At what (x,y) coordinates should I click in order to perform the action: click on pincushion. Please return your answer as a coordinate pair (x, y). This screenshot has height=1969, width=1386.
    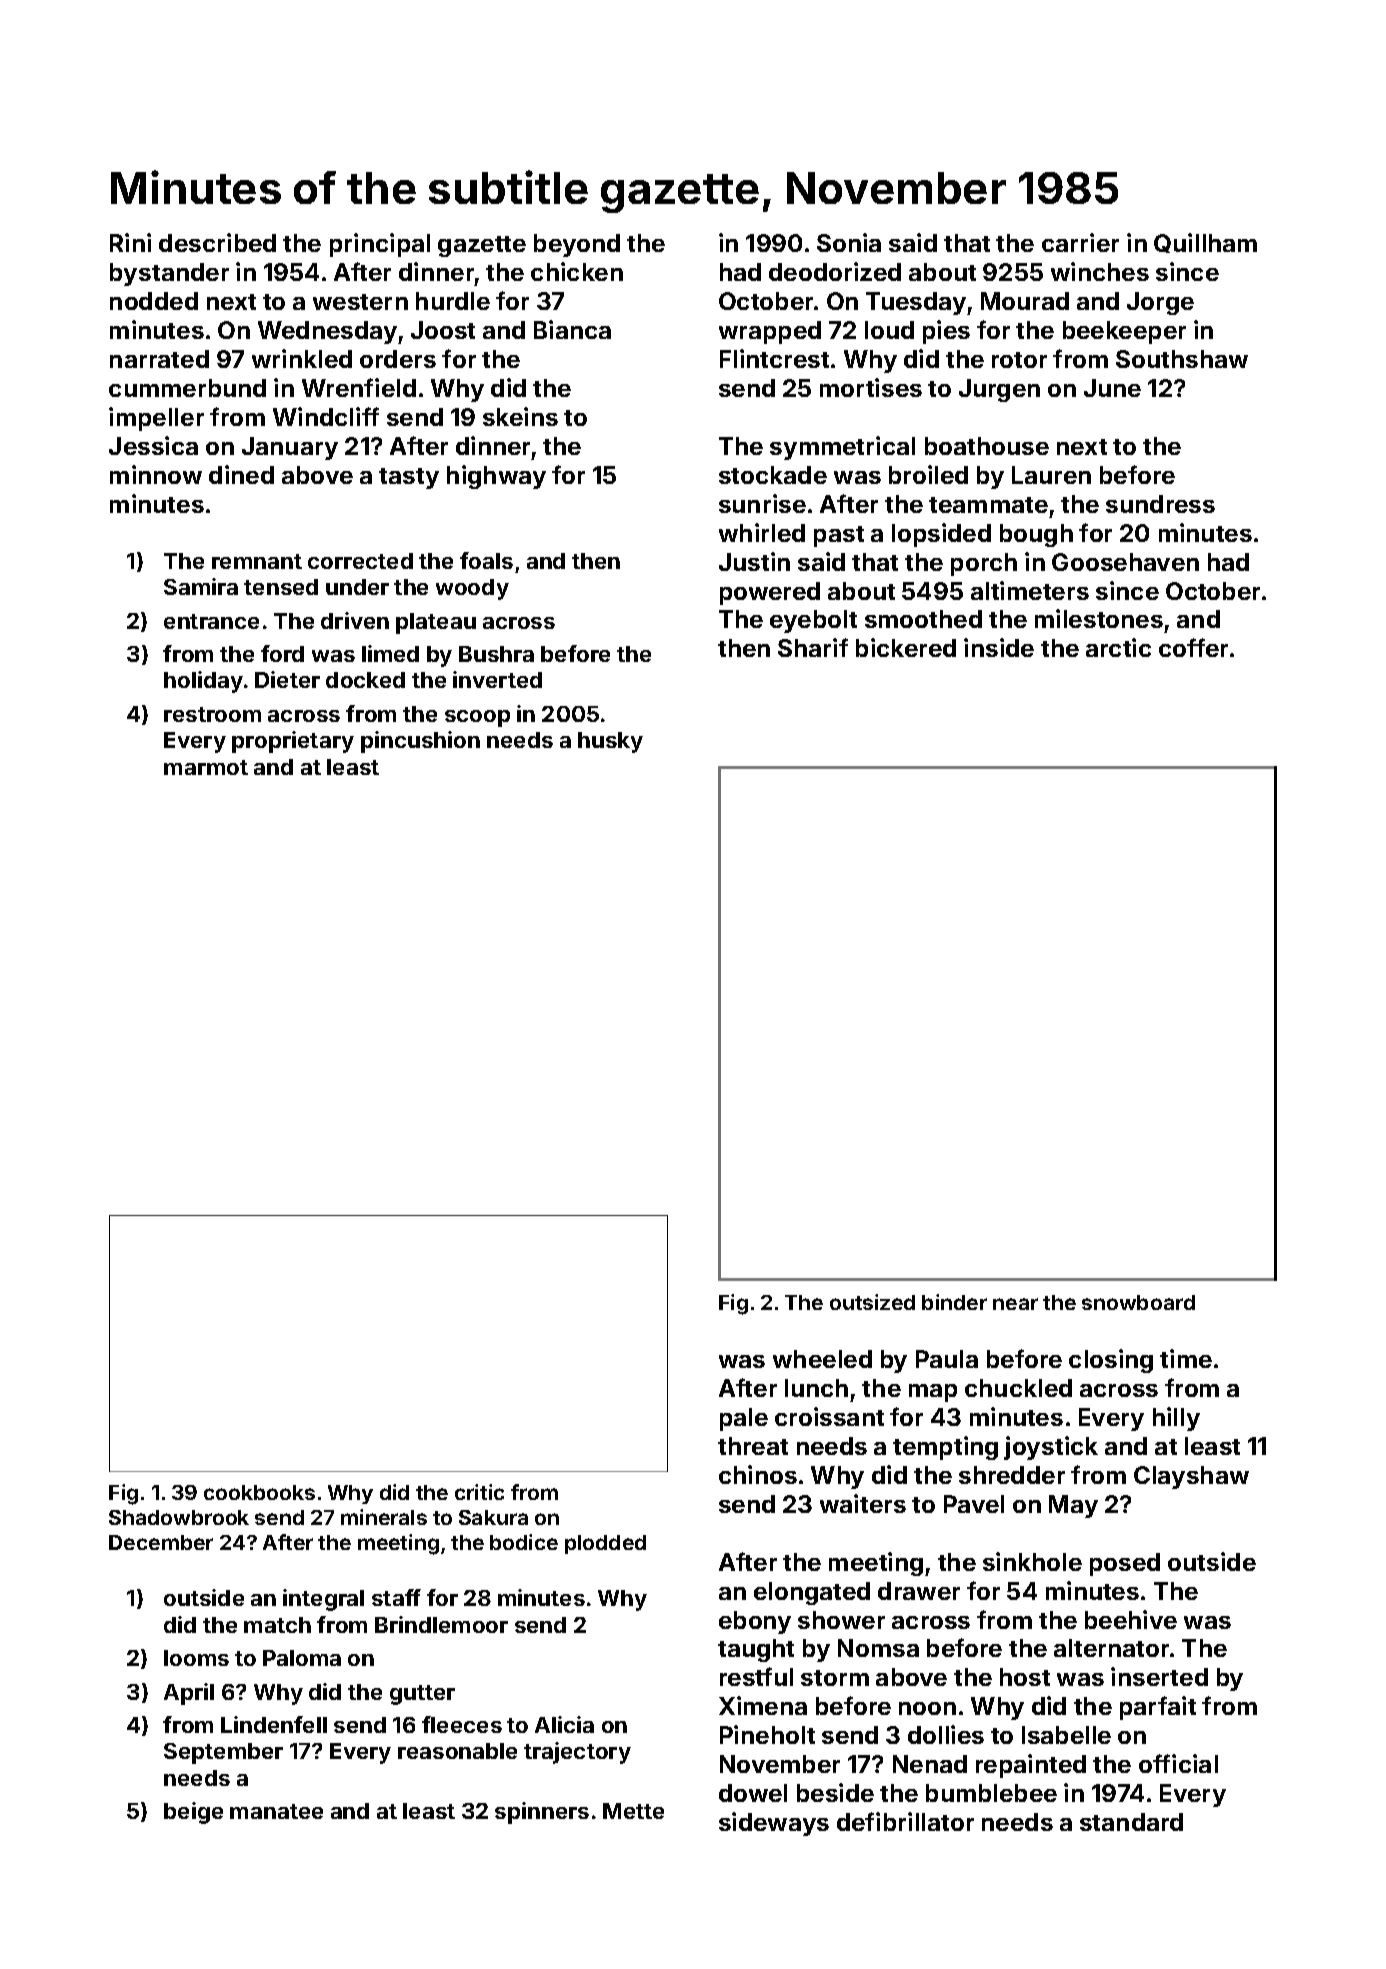
    Looking at the image, I should click on (420, 742).
